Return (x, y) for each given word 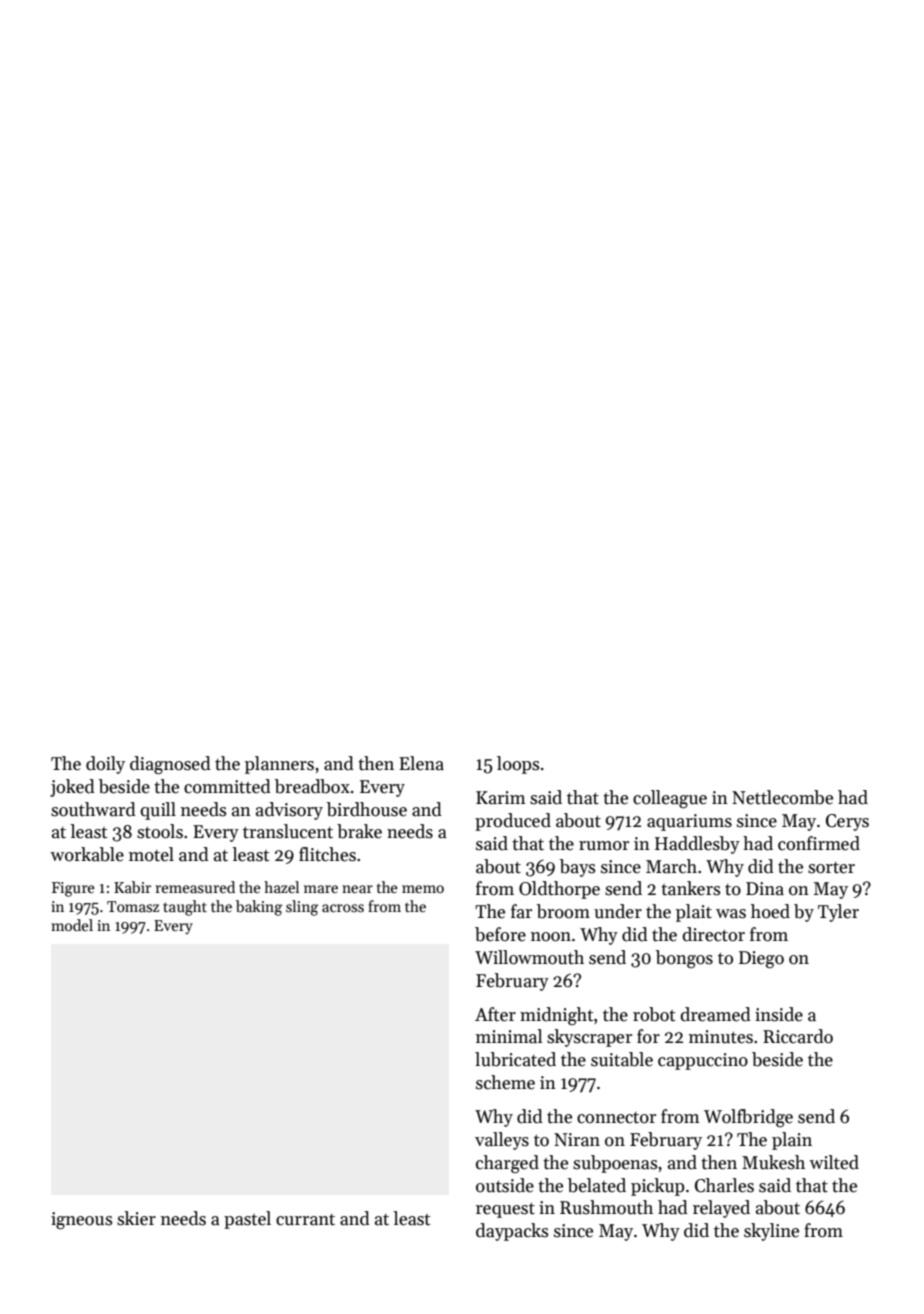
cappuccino (703, 1061)
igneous (81, 1220)
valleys (502, 1141)
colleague (670, 799)
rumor (604, 846)
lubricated (515, 1059)
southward (93, 809)
